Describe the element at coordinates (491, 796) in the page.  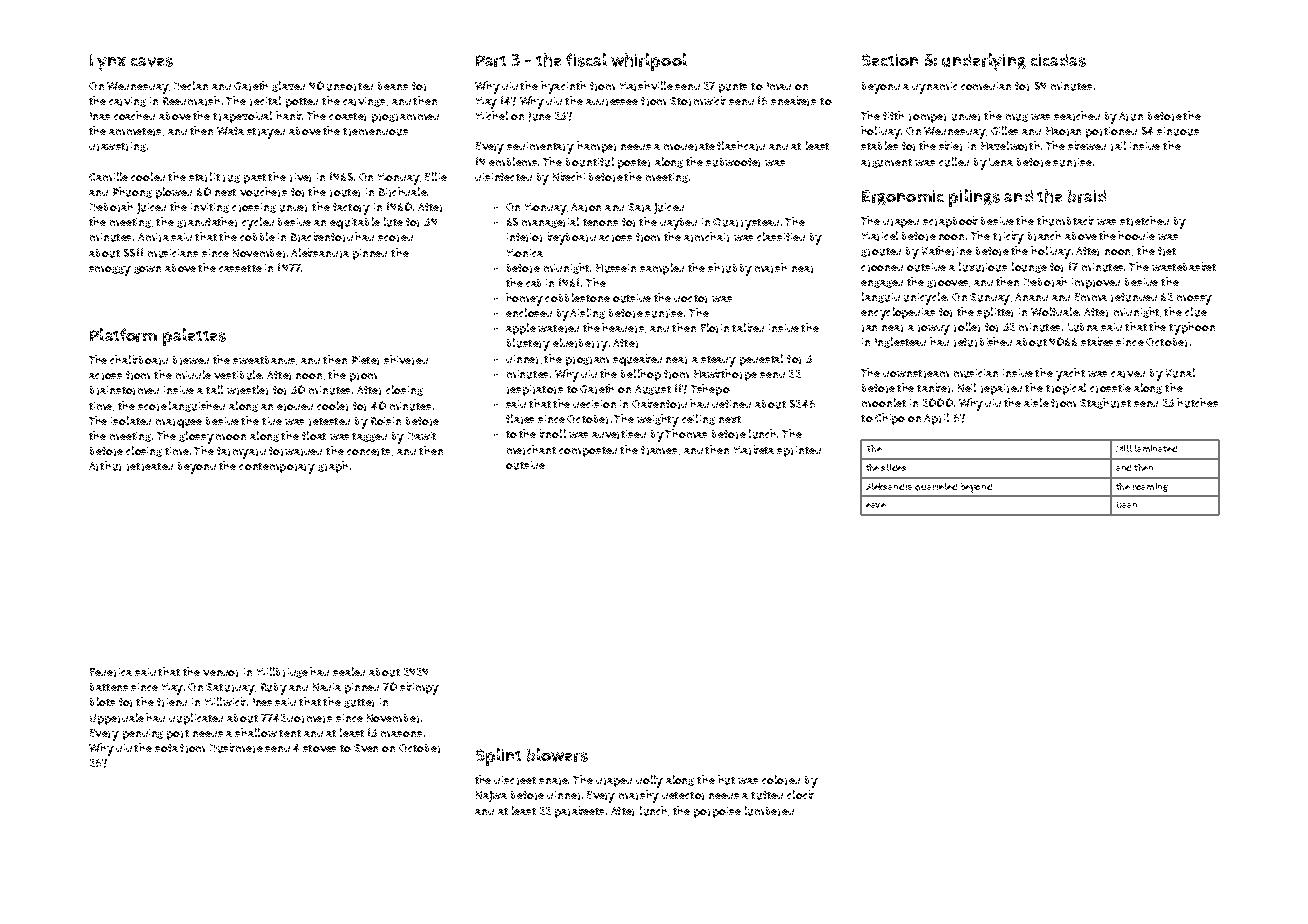
I see `Najwa` at that location.
